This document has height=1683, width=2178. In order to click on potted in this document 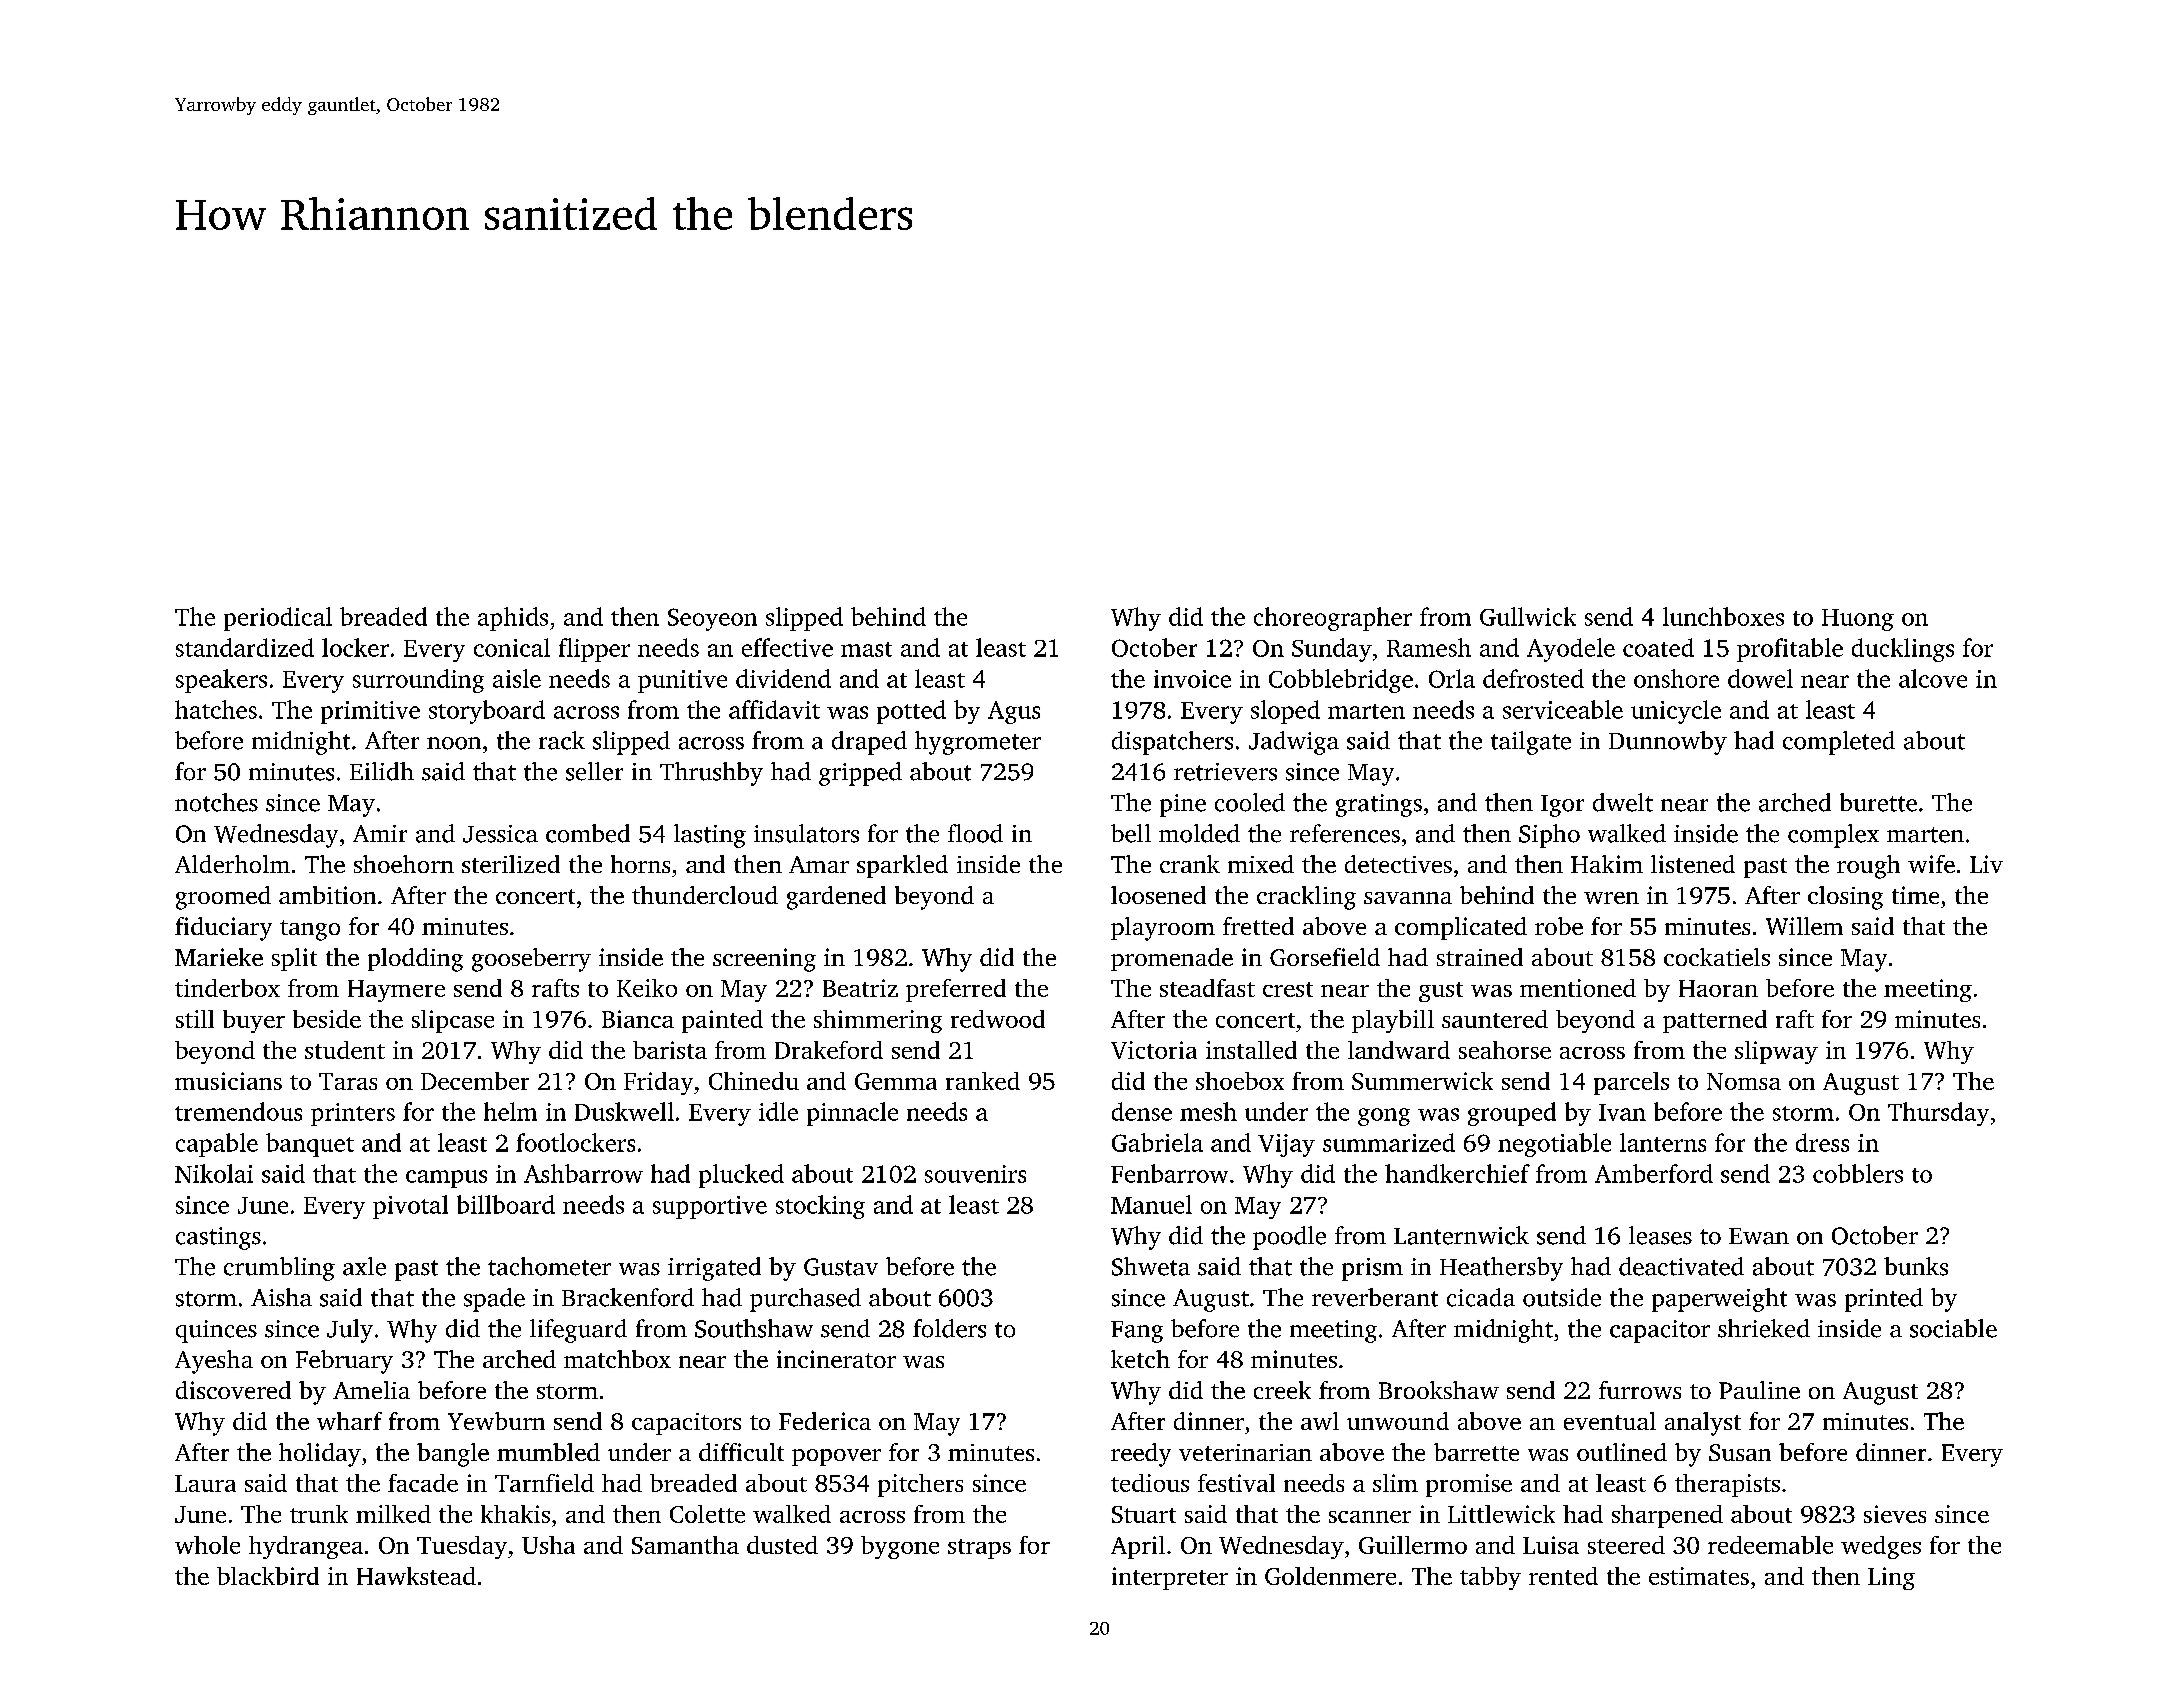, I will do `click(911, 712)`.
